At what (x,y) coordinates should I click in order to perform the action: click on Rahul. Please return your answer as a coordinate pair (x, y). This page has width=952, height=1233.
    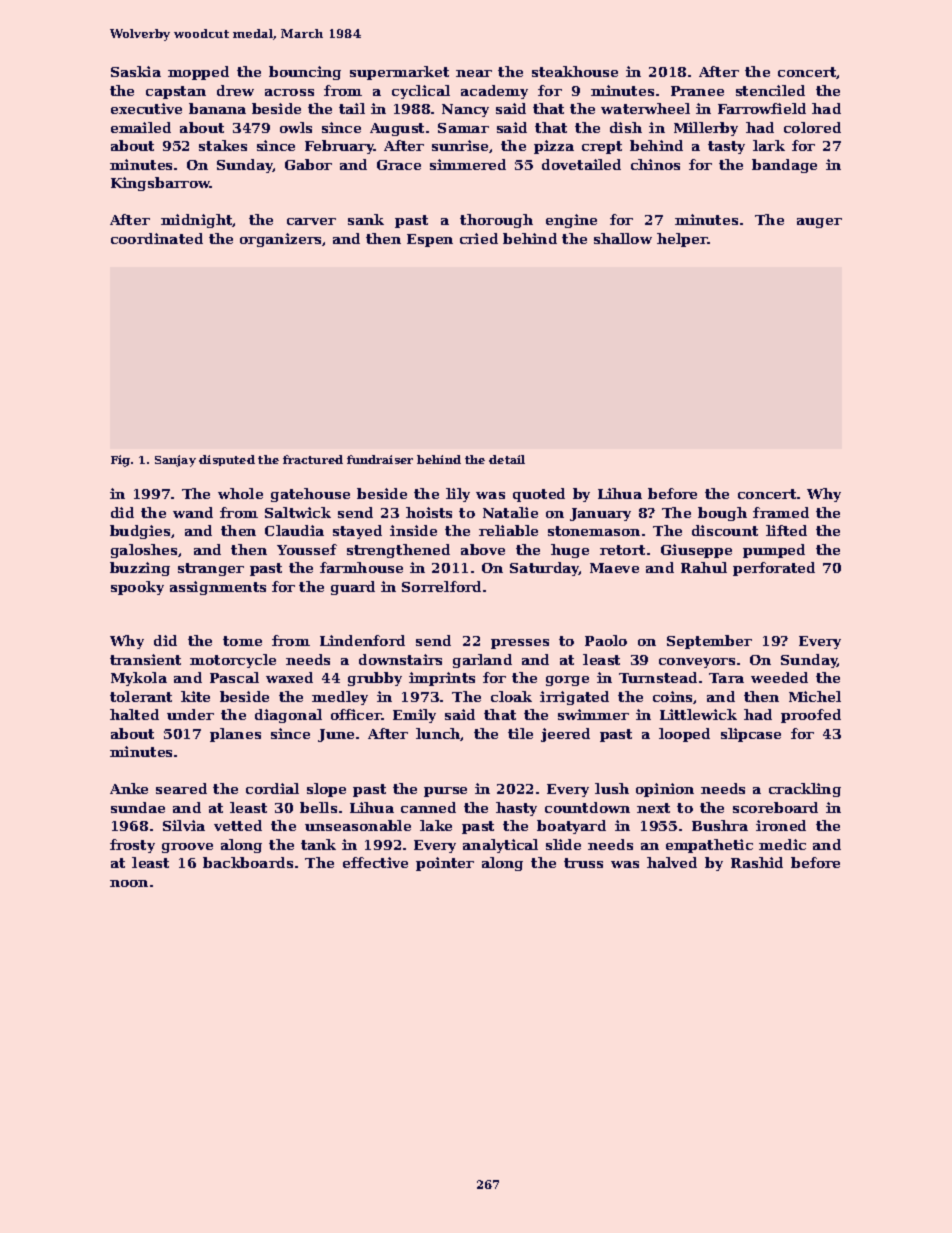
    Looking at the image, I should click on (704, 567).
